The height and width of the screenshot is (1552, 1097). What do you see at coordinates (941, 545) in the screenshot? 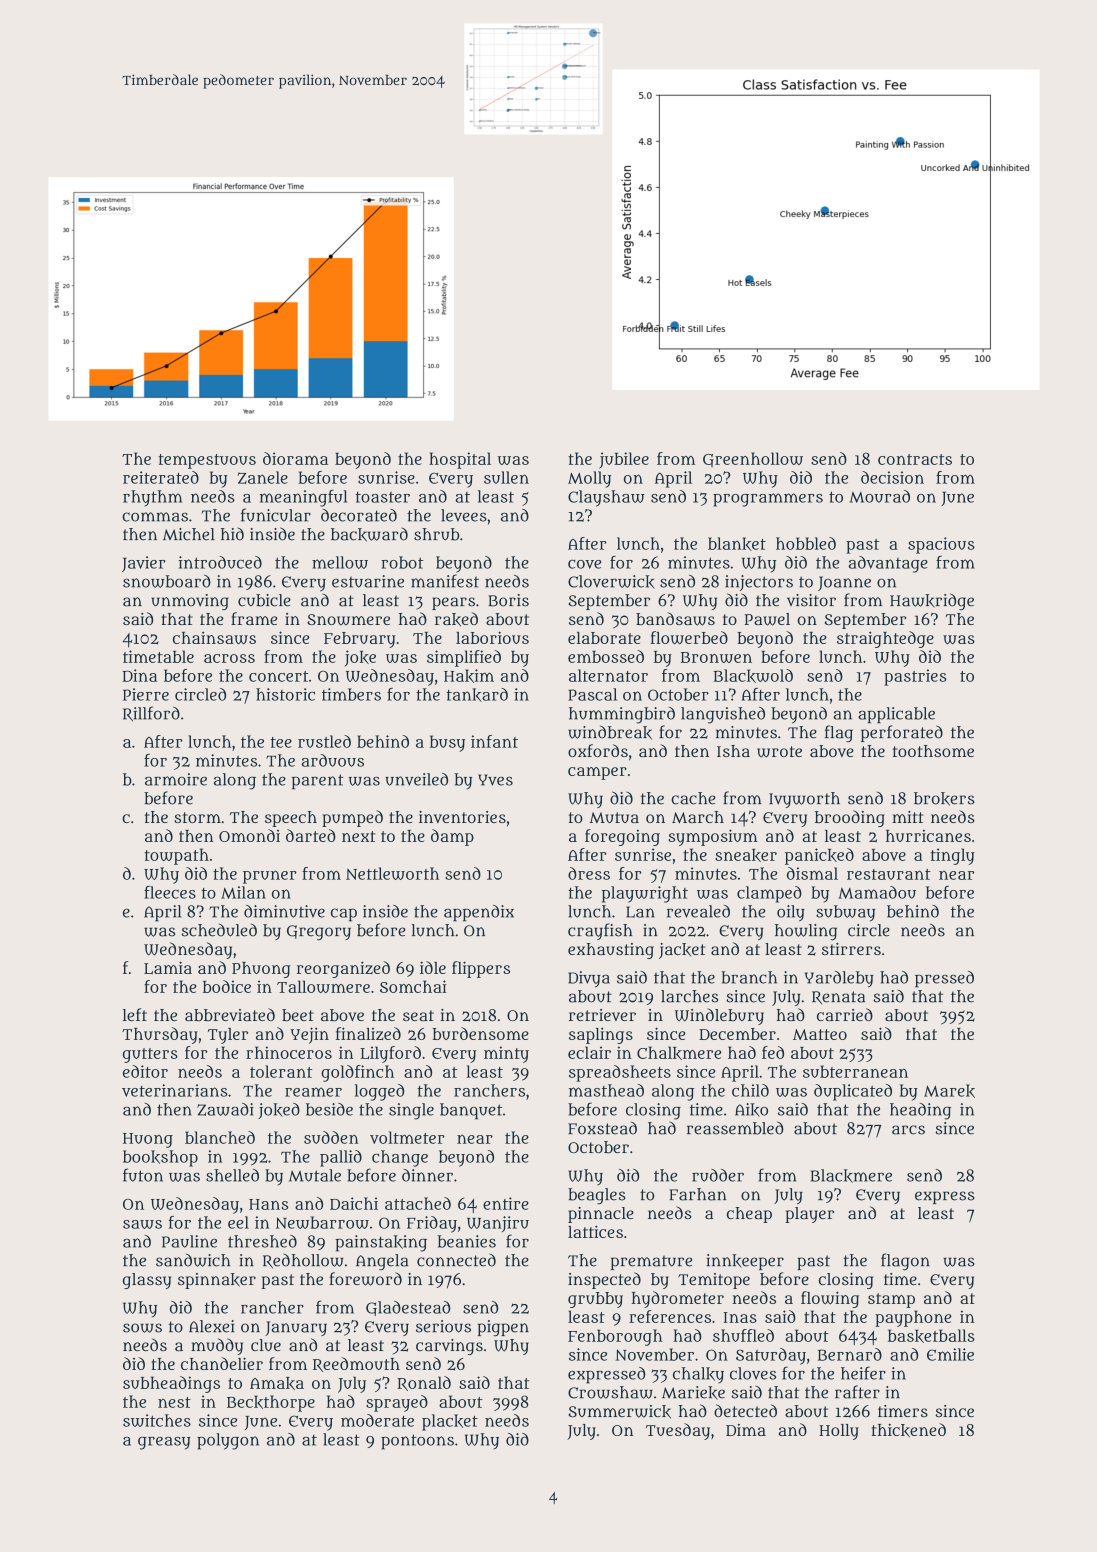
I see `spacious` at bounding box center [941, 545].
